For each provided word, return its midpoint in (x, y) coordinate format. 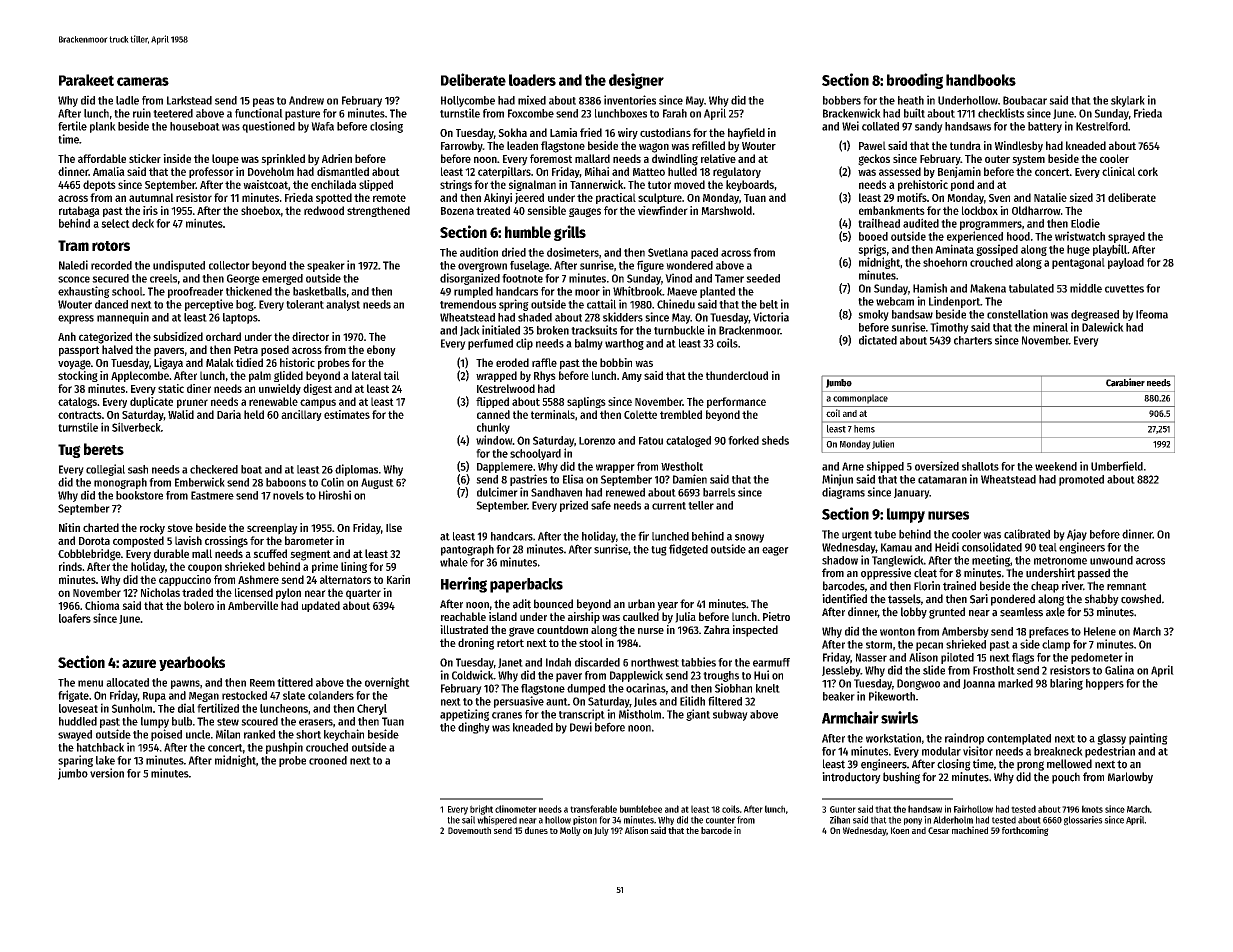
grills (570, 233)
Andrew (306, 100)
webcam (895, 301)
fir (643, 536)
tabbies (698, 662)
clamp (1056, 645)
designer (636, 81)
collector (229, 265)
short (308, 734)
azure (139, 663)
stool (591, 642)
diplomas (356, 470)
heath (911, 100)
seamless (1021, 612)
